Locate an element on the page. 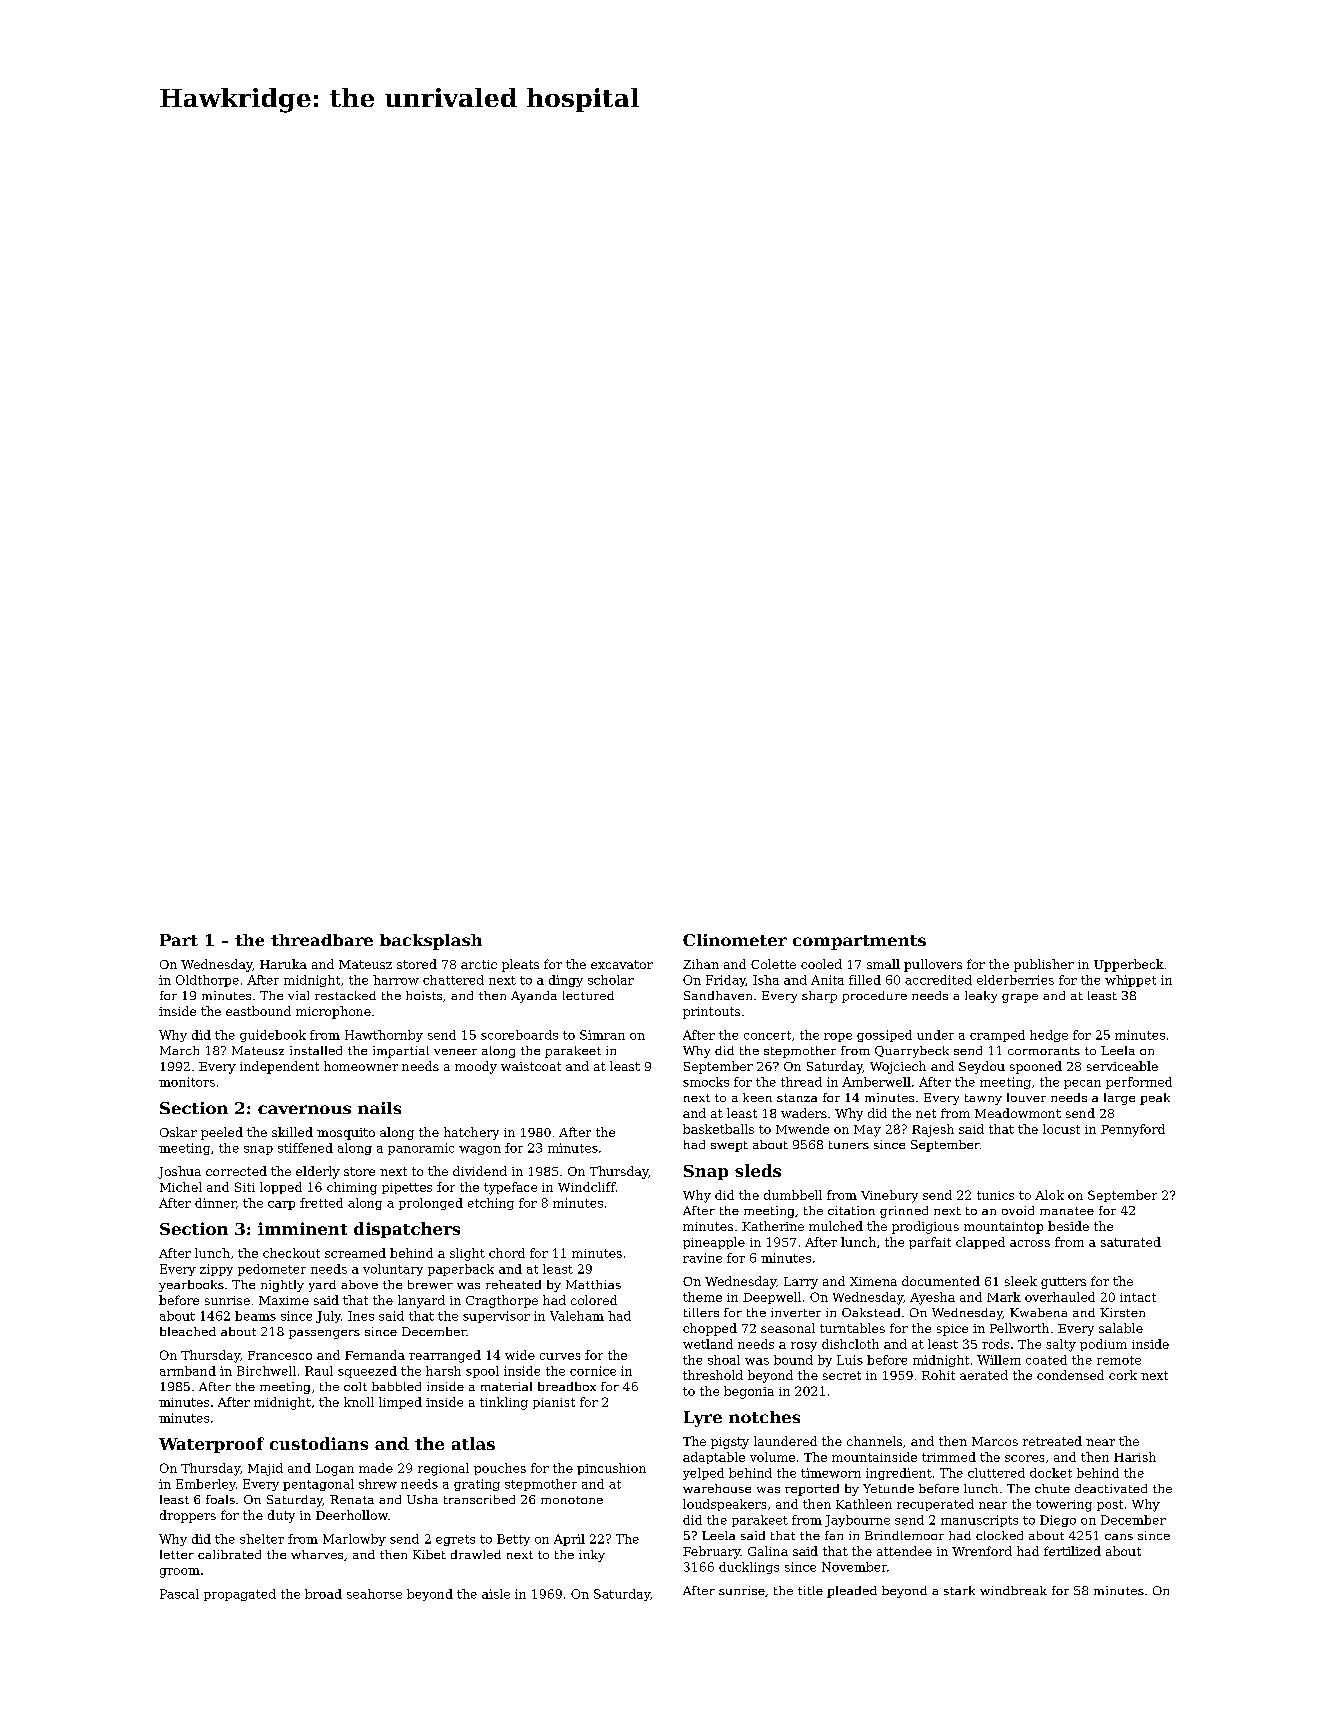  large is located at coordinates (1119, 1099).
